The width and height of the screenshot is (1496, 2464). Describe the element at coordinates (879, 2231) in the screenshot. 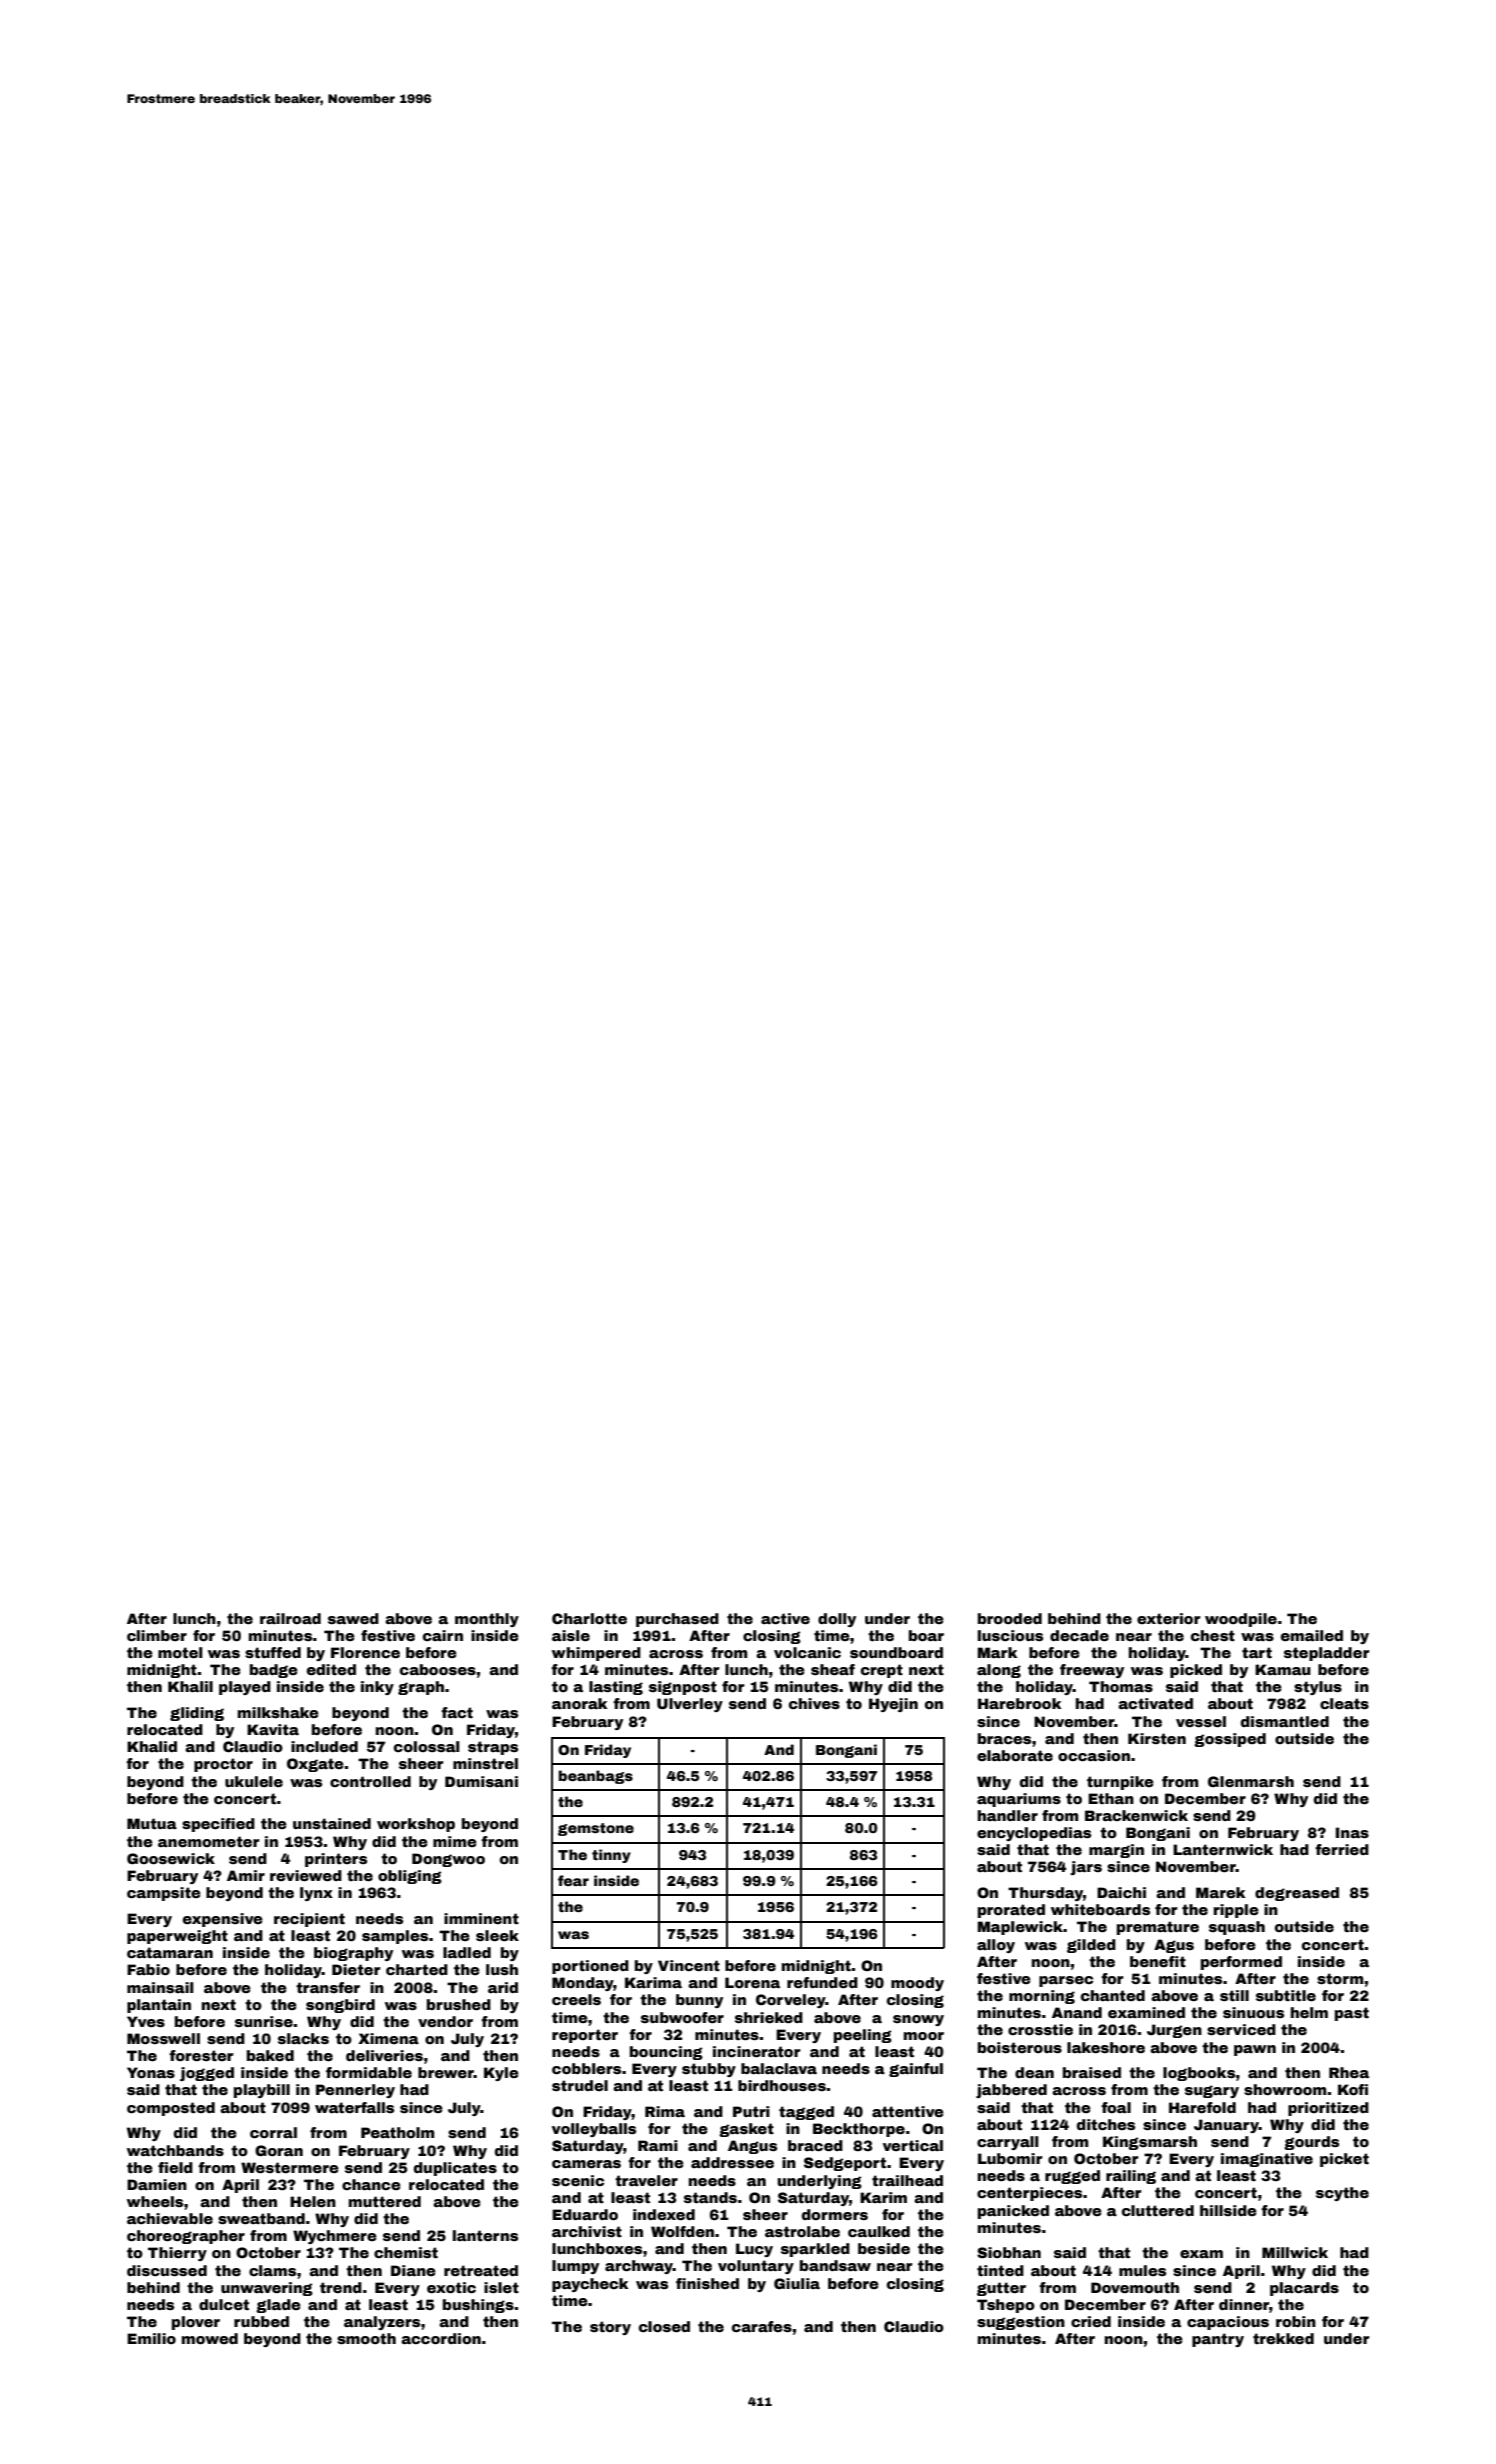

I see `caulked` at that location.
